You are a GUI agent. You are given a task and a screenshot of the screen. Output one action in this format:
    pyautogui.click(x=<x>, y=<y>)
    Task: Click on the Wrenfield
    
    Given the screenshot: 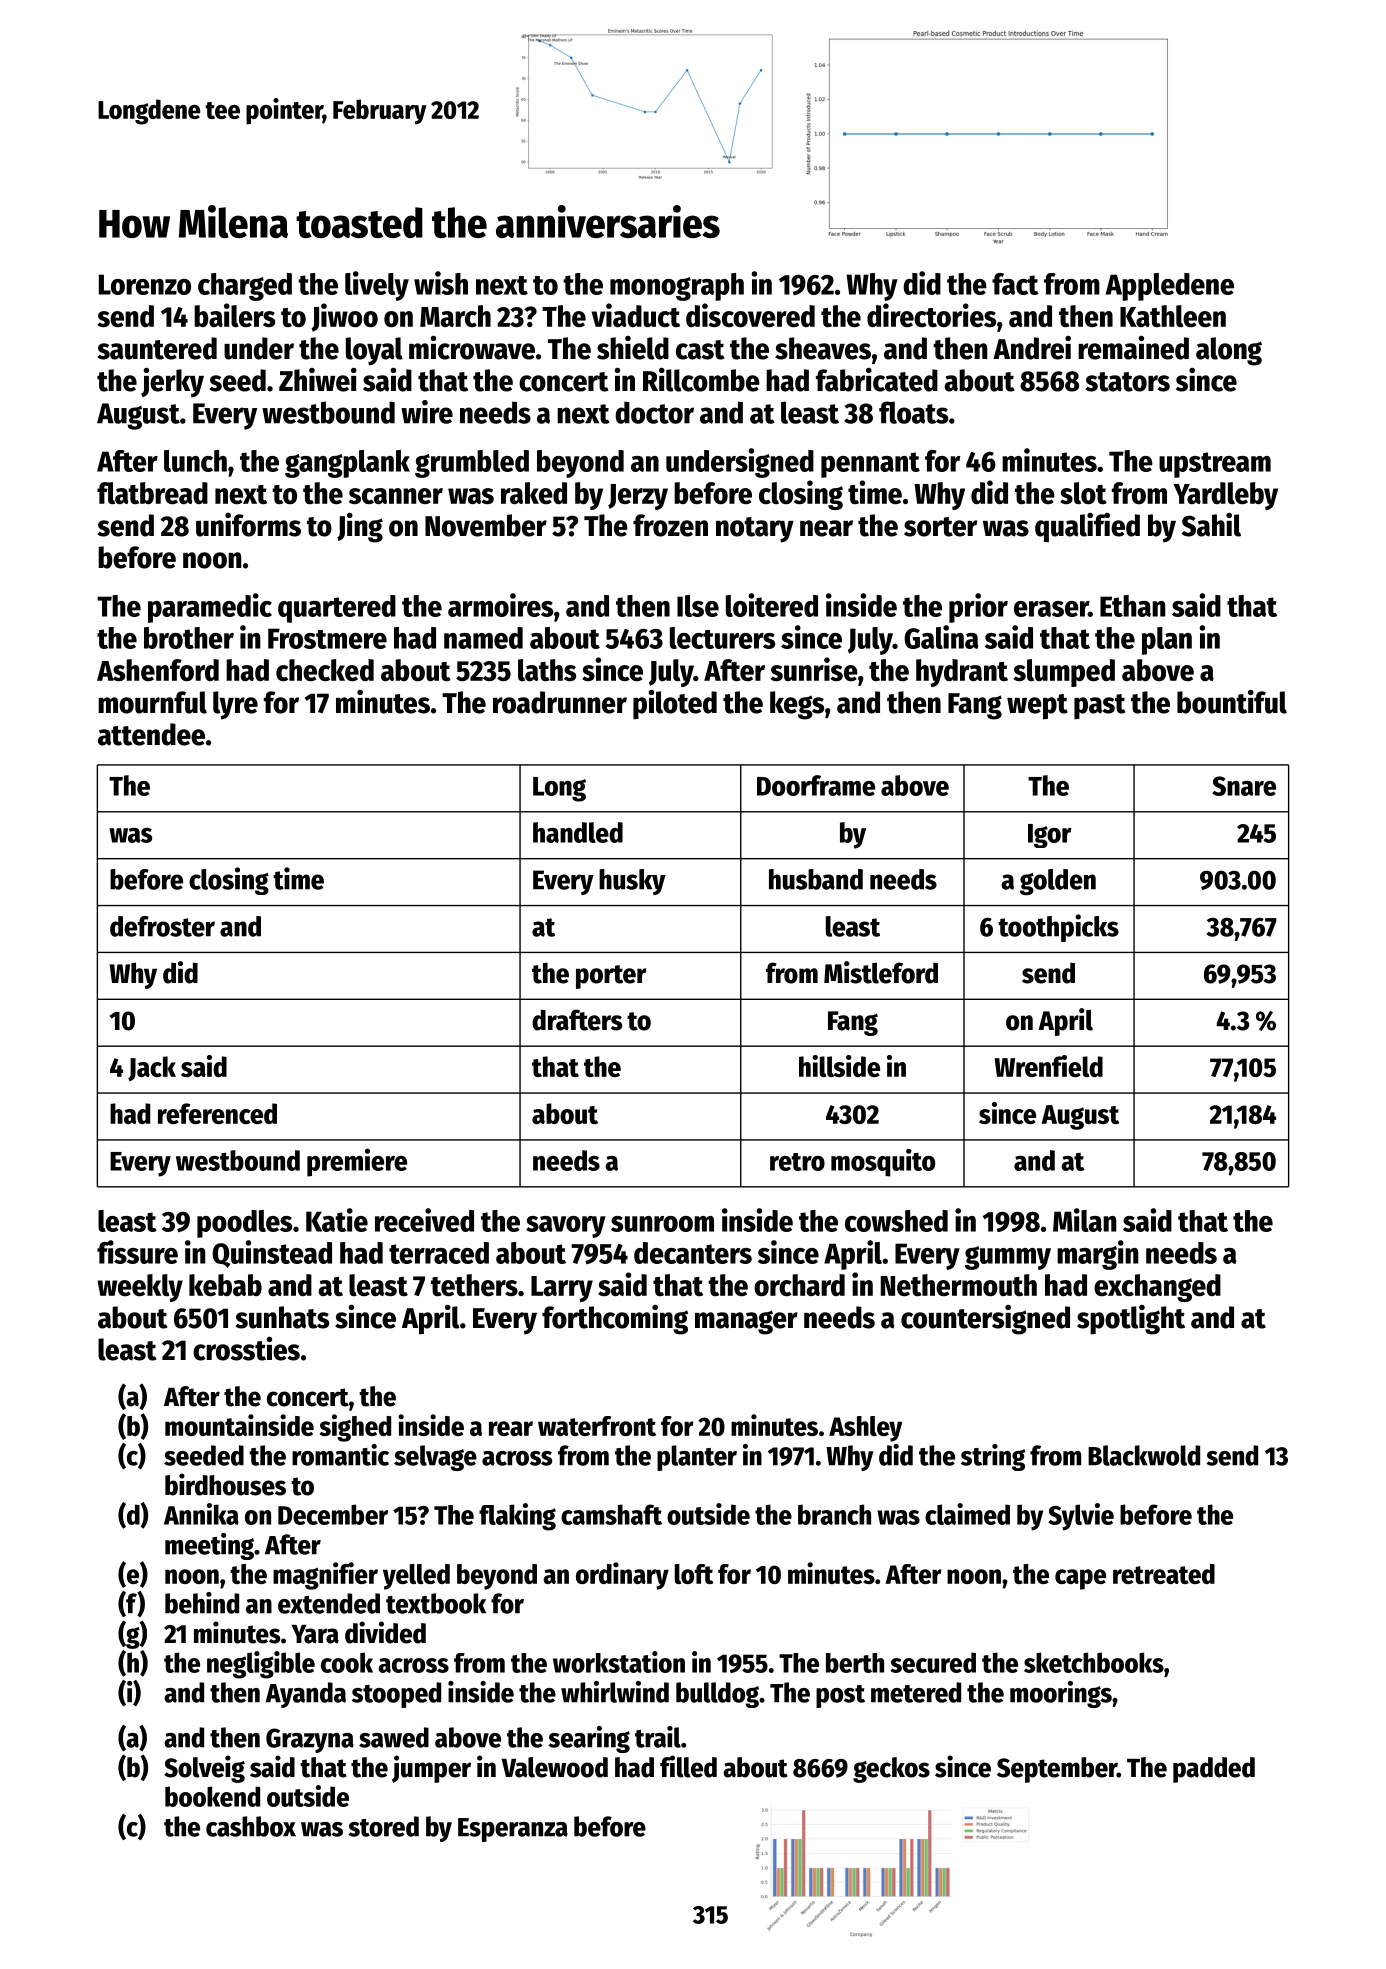 What is the action you would take?
    pyautogui.click(x=1048, y=1066)
